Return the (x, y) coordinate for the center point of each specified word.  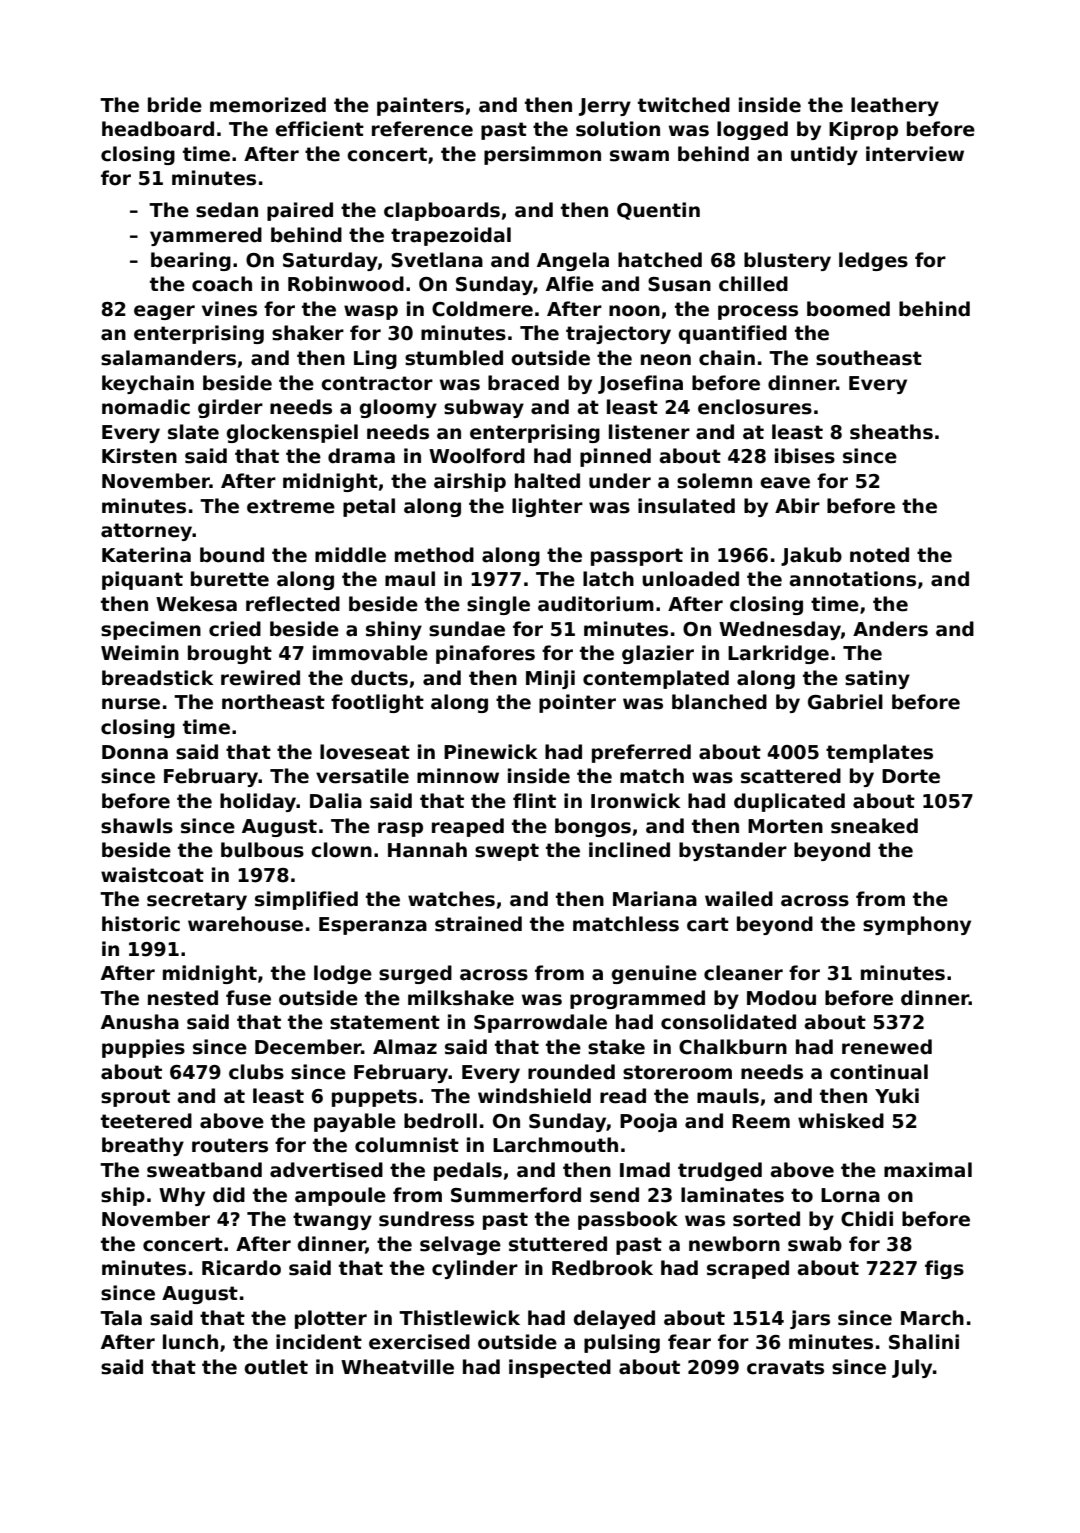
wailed (739, 899)
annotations (853, 579)
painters (420, 106)
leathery (895, 106)
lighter (547, 507)
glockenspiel (292, 433)
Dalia (336, 801)
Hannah (427, 850)
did (229, 1195)
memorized (268, 105)
